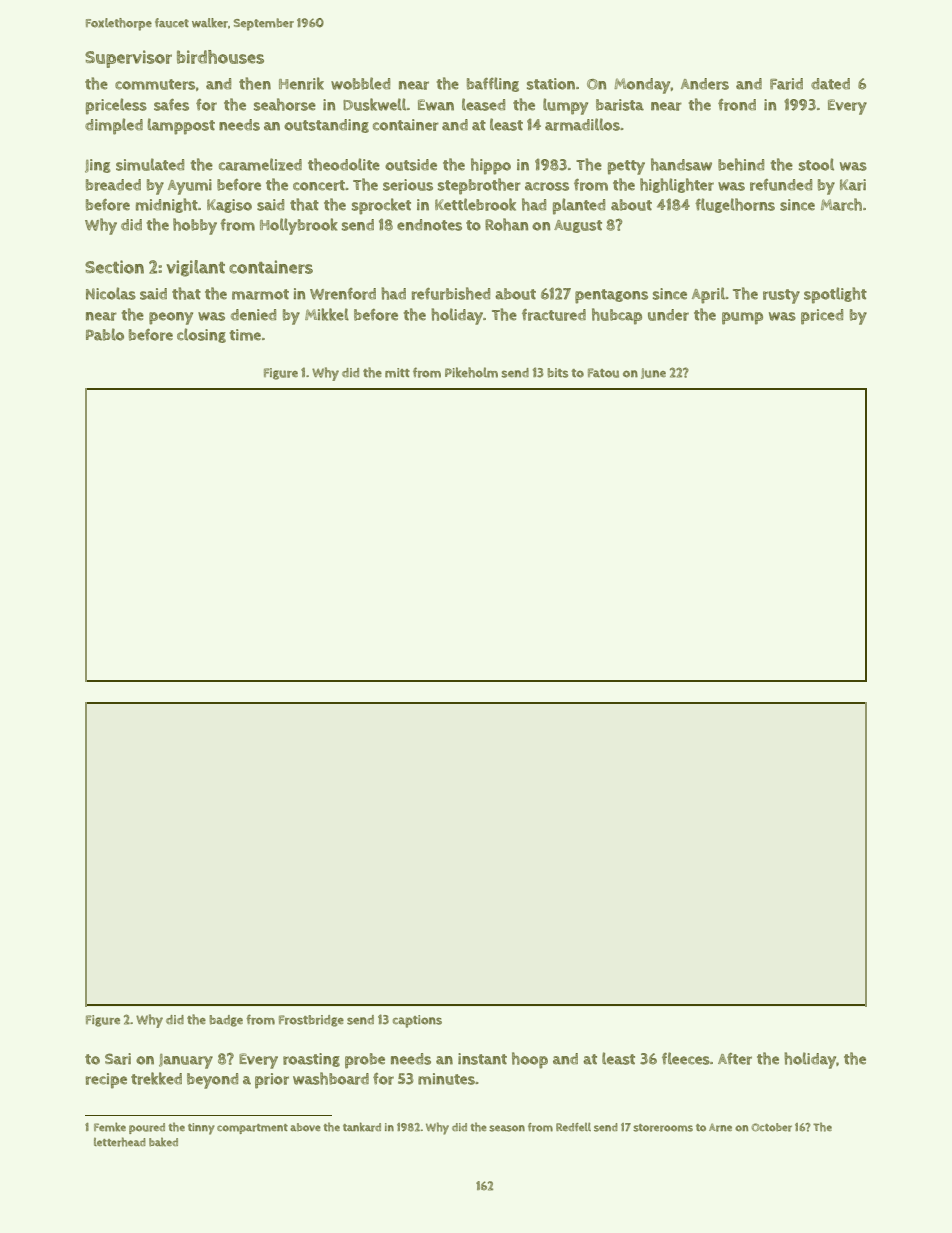 Image resolution: width=952 pixels, height=1233 pixels. I want to click on captions, so click(417, 1021).
